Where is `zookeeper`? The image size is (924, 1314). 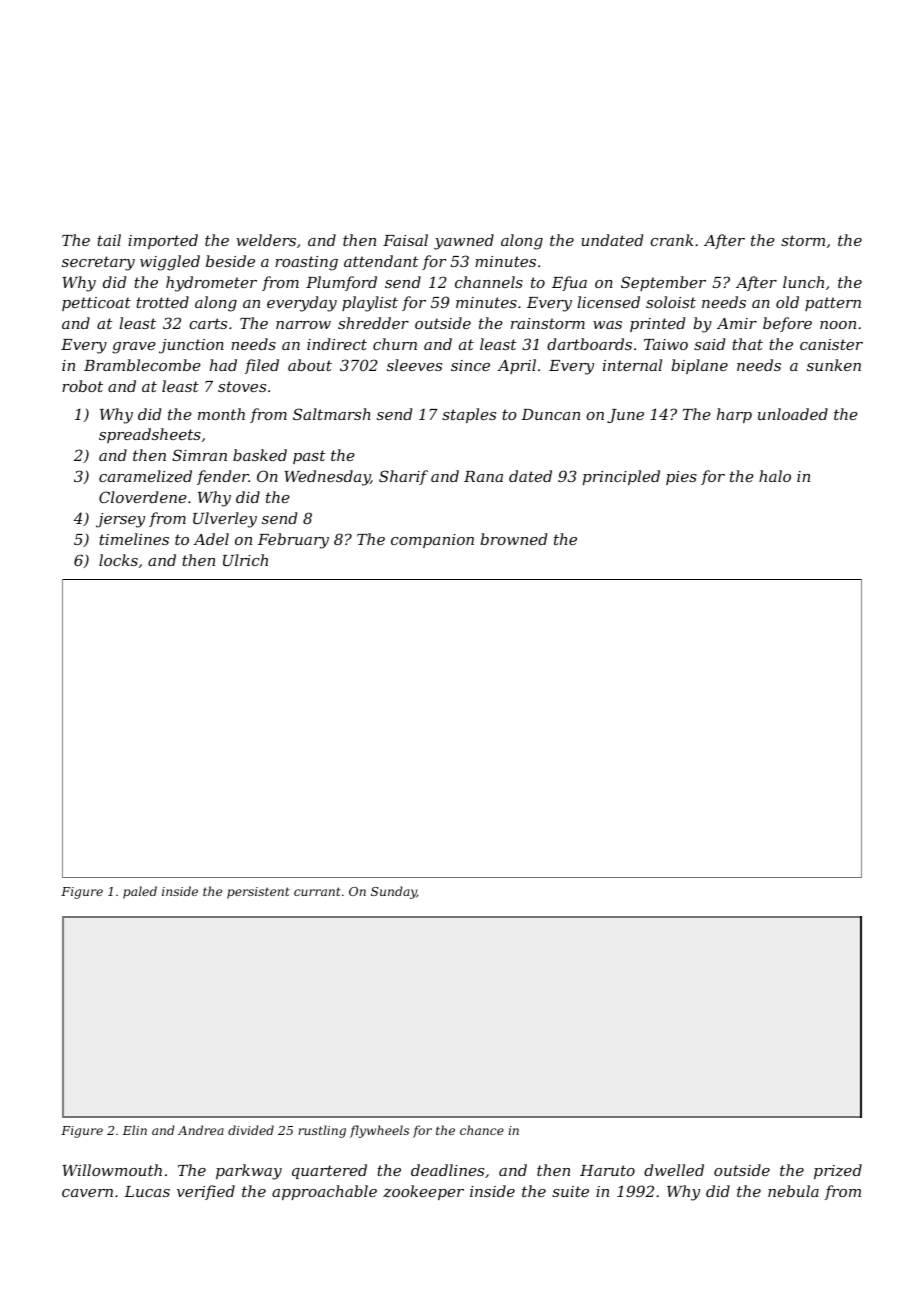 zookeeper is located at coordinates (423, 1192).
